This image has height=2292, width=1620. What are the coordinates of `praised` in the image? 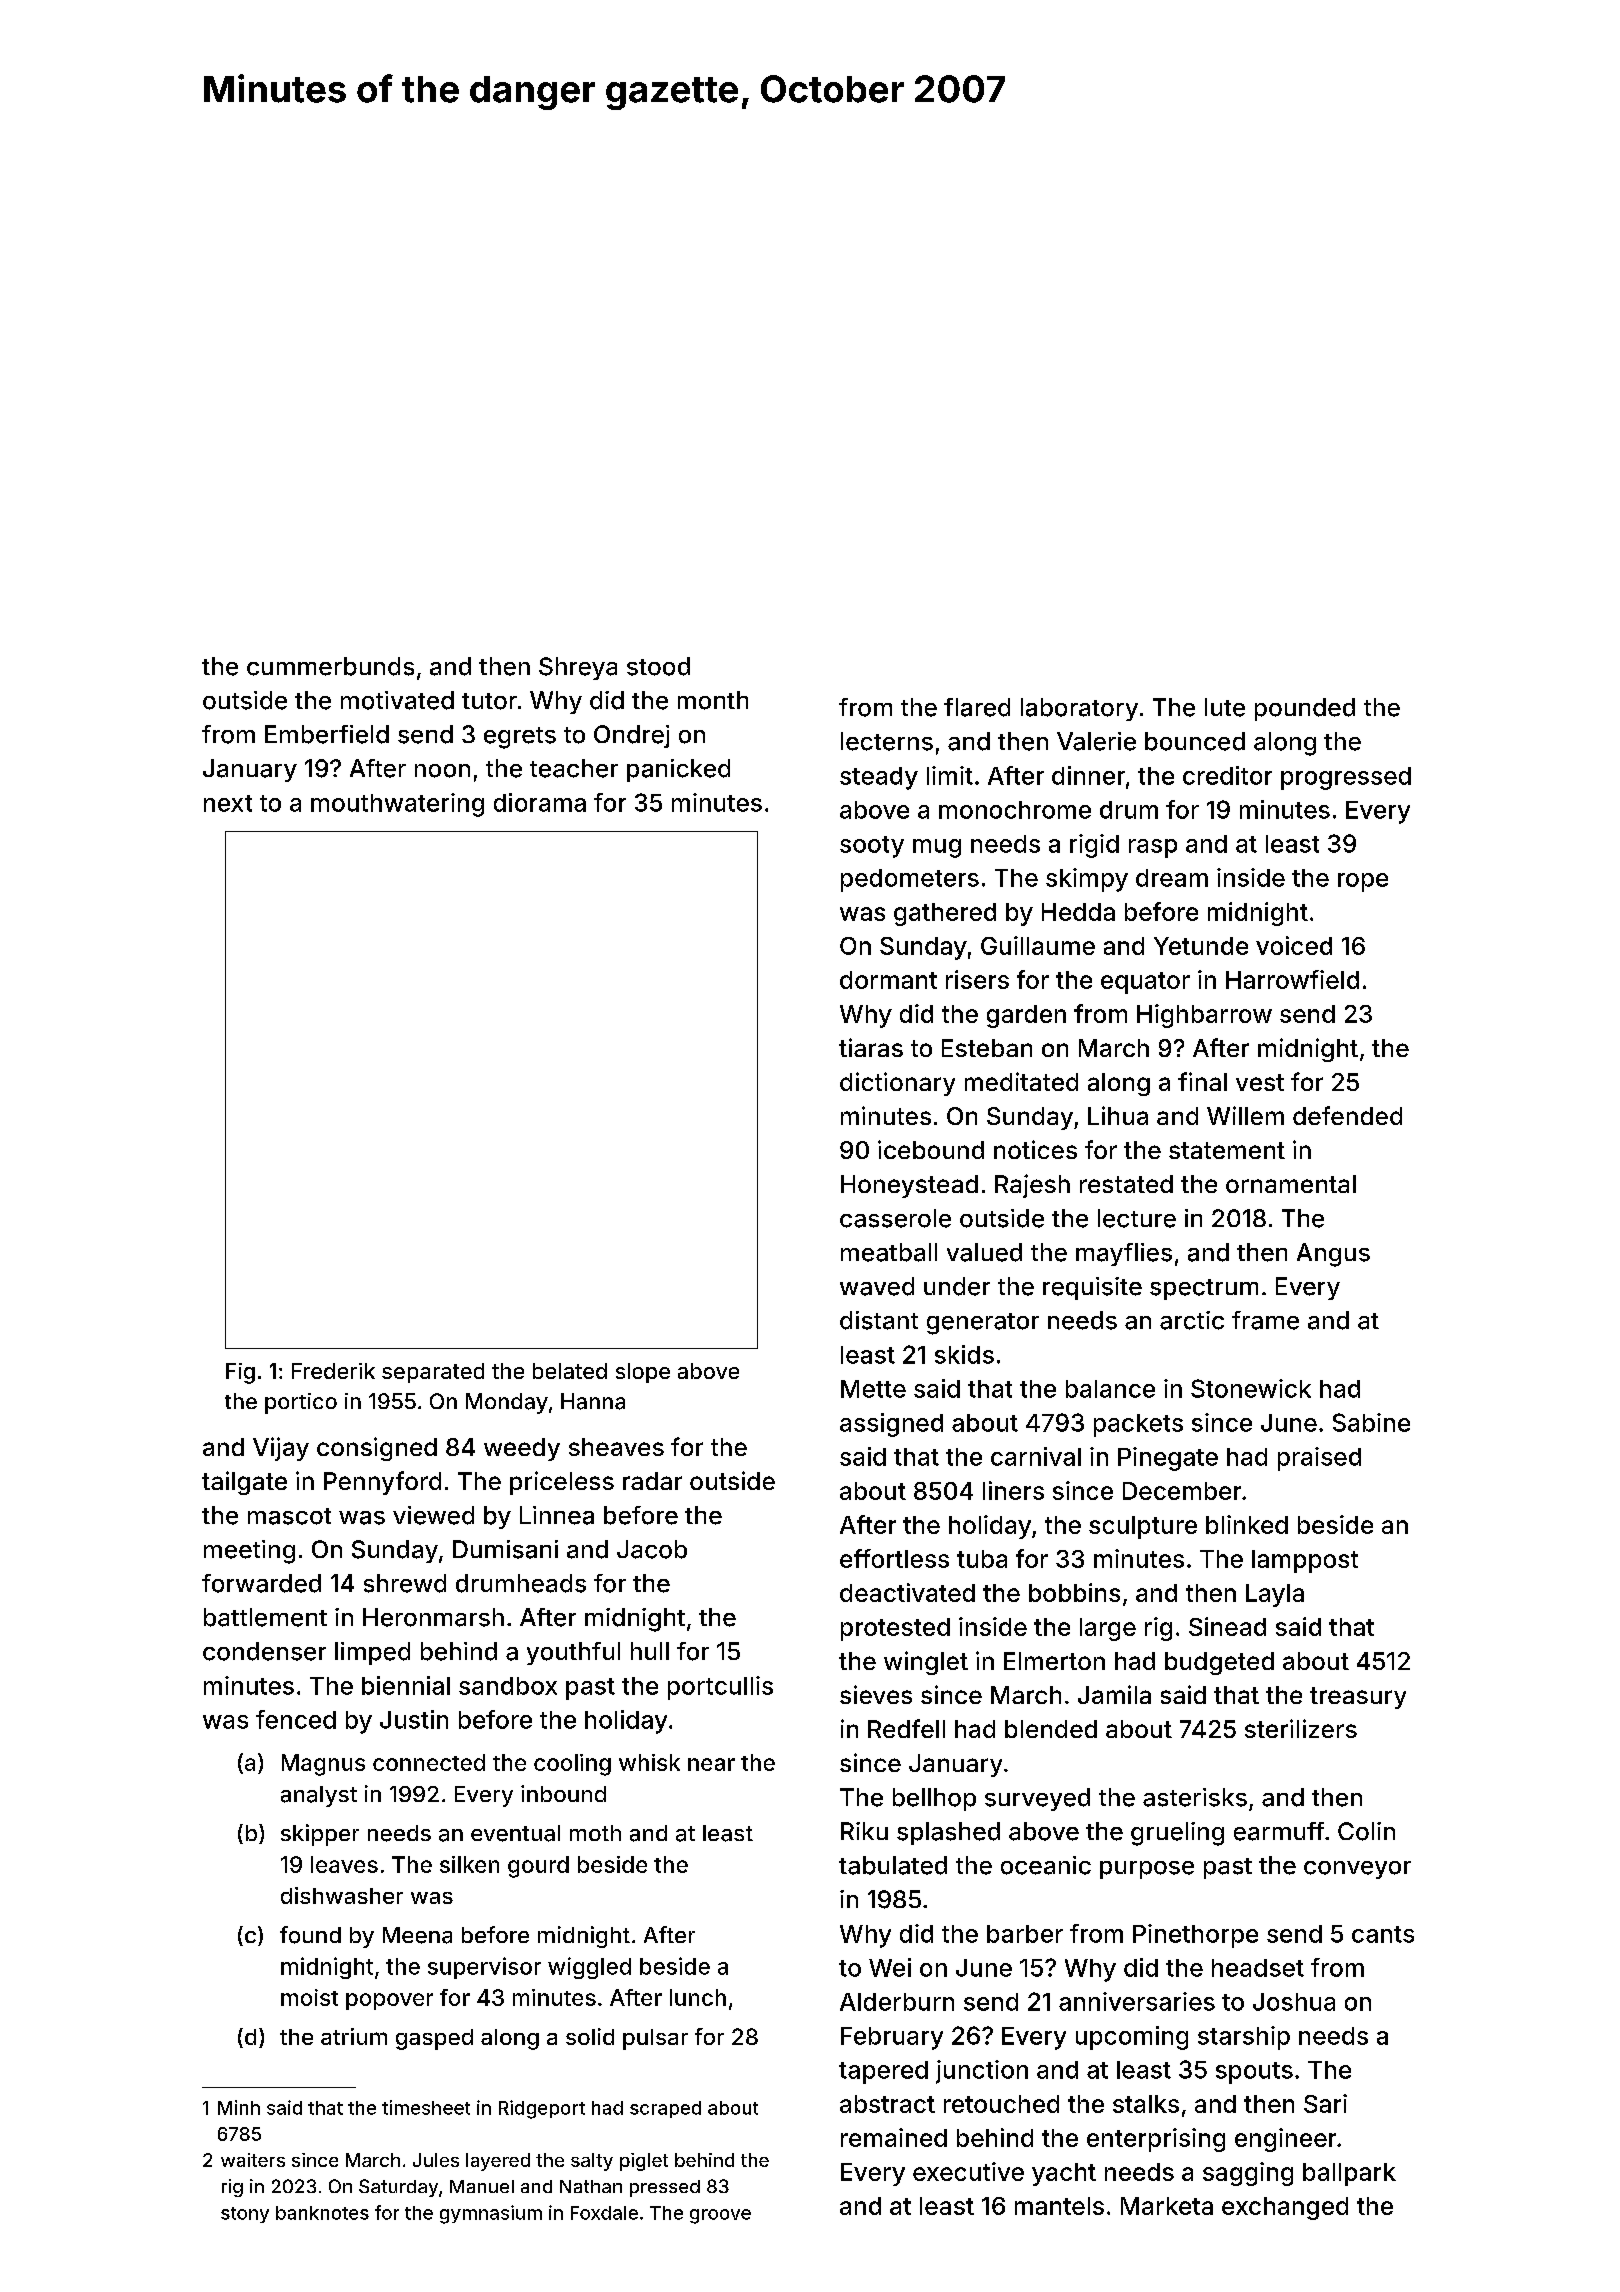 It's located at (1319, 1459).
